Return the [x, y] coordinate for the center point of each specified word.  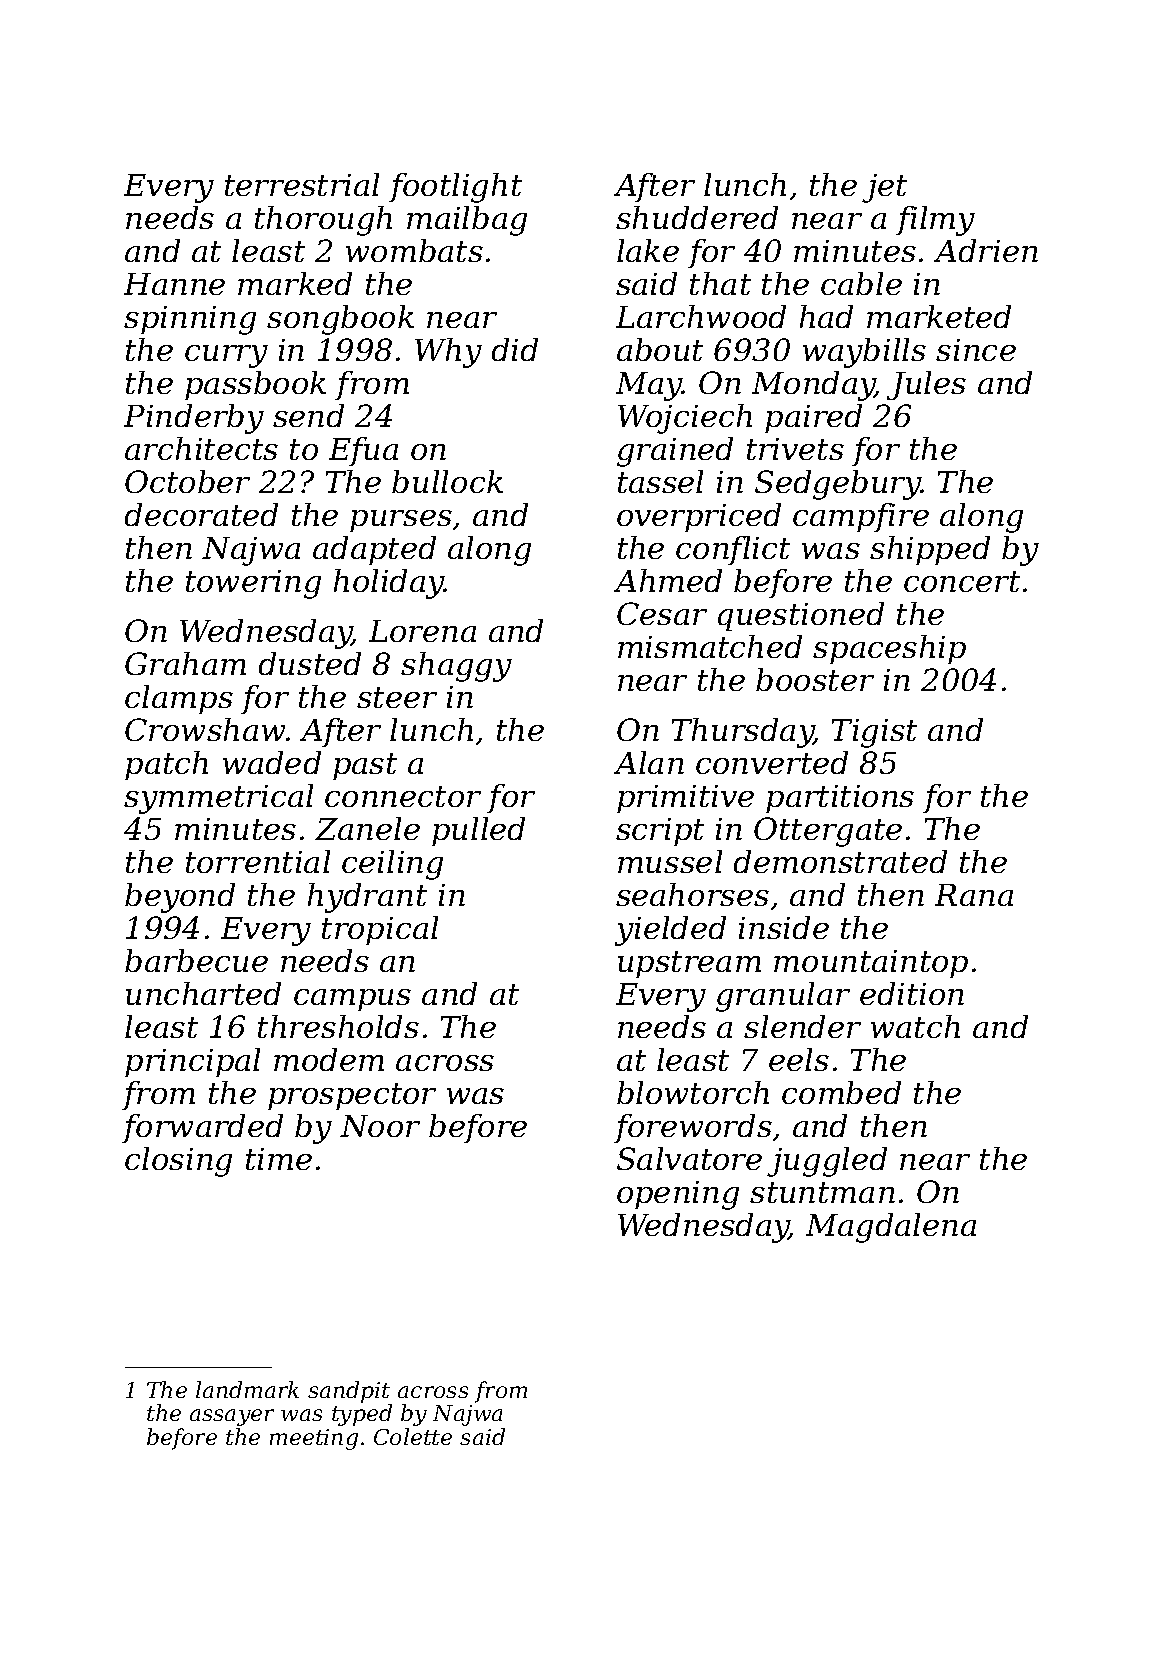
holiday [389, 584]
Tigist [874, 733]
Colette [413, 1436]
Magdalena [891, 1228]
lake [648, 250]
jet [884, 188]
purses [401, 521]
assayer [232, 1417]
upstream [689, 964]
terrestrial [302, 184]
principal [192, 1062]
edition [912, 993]
